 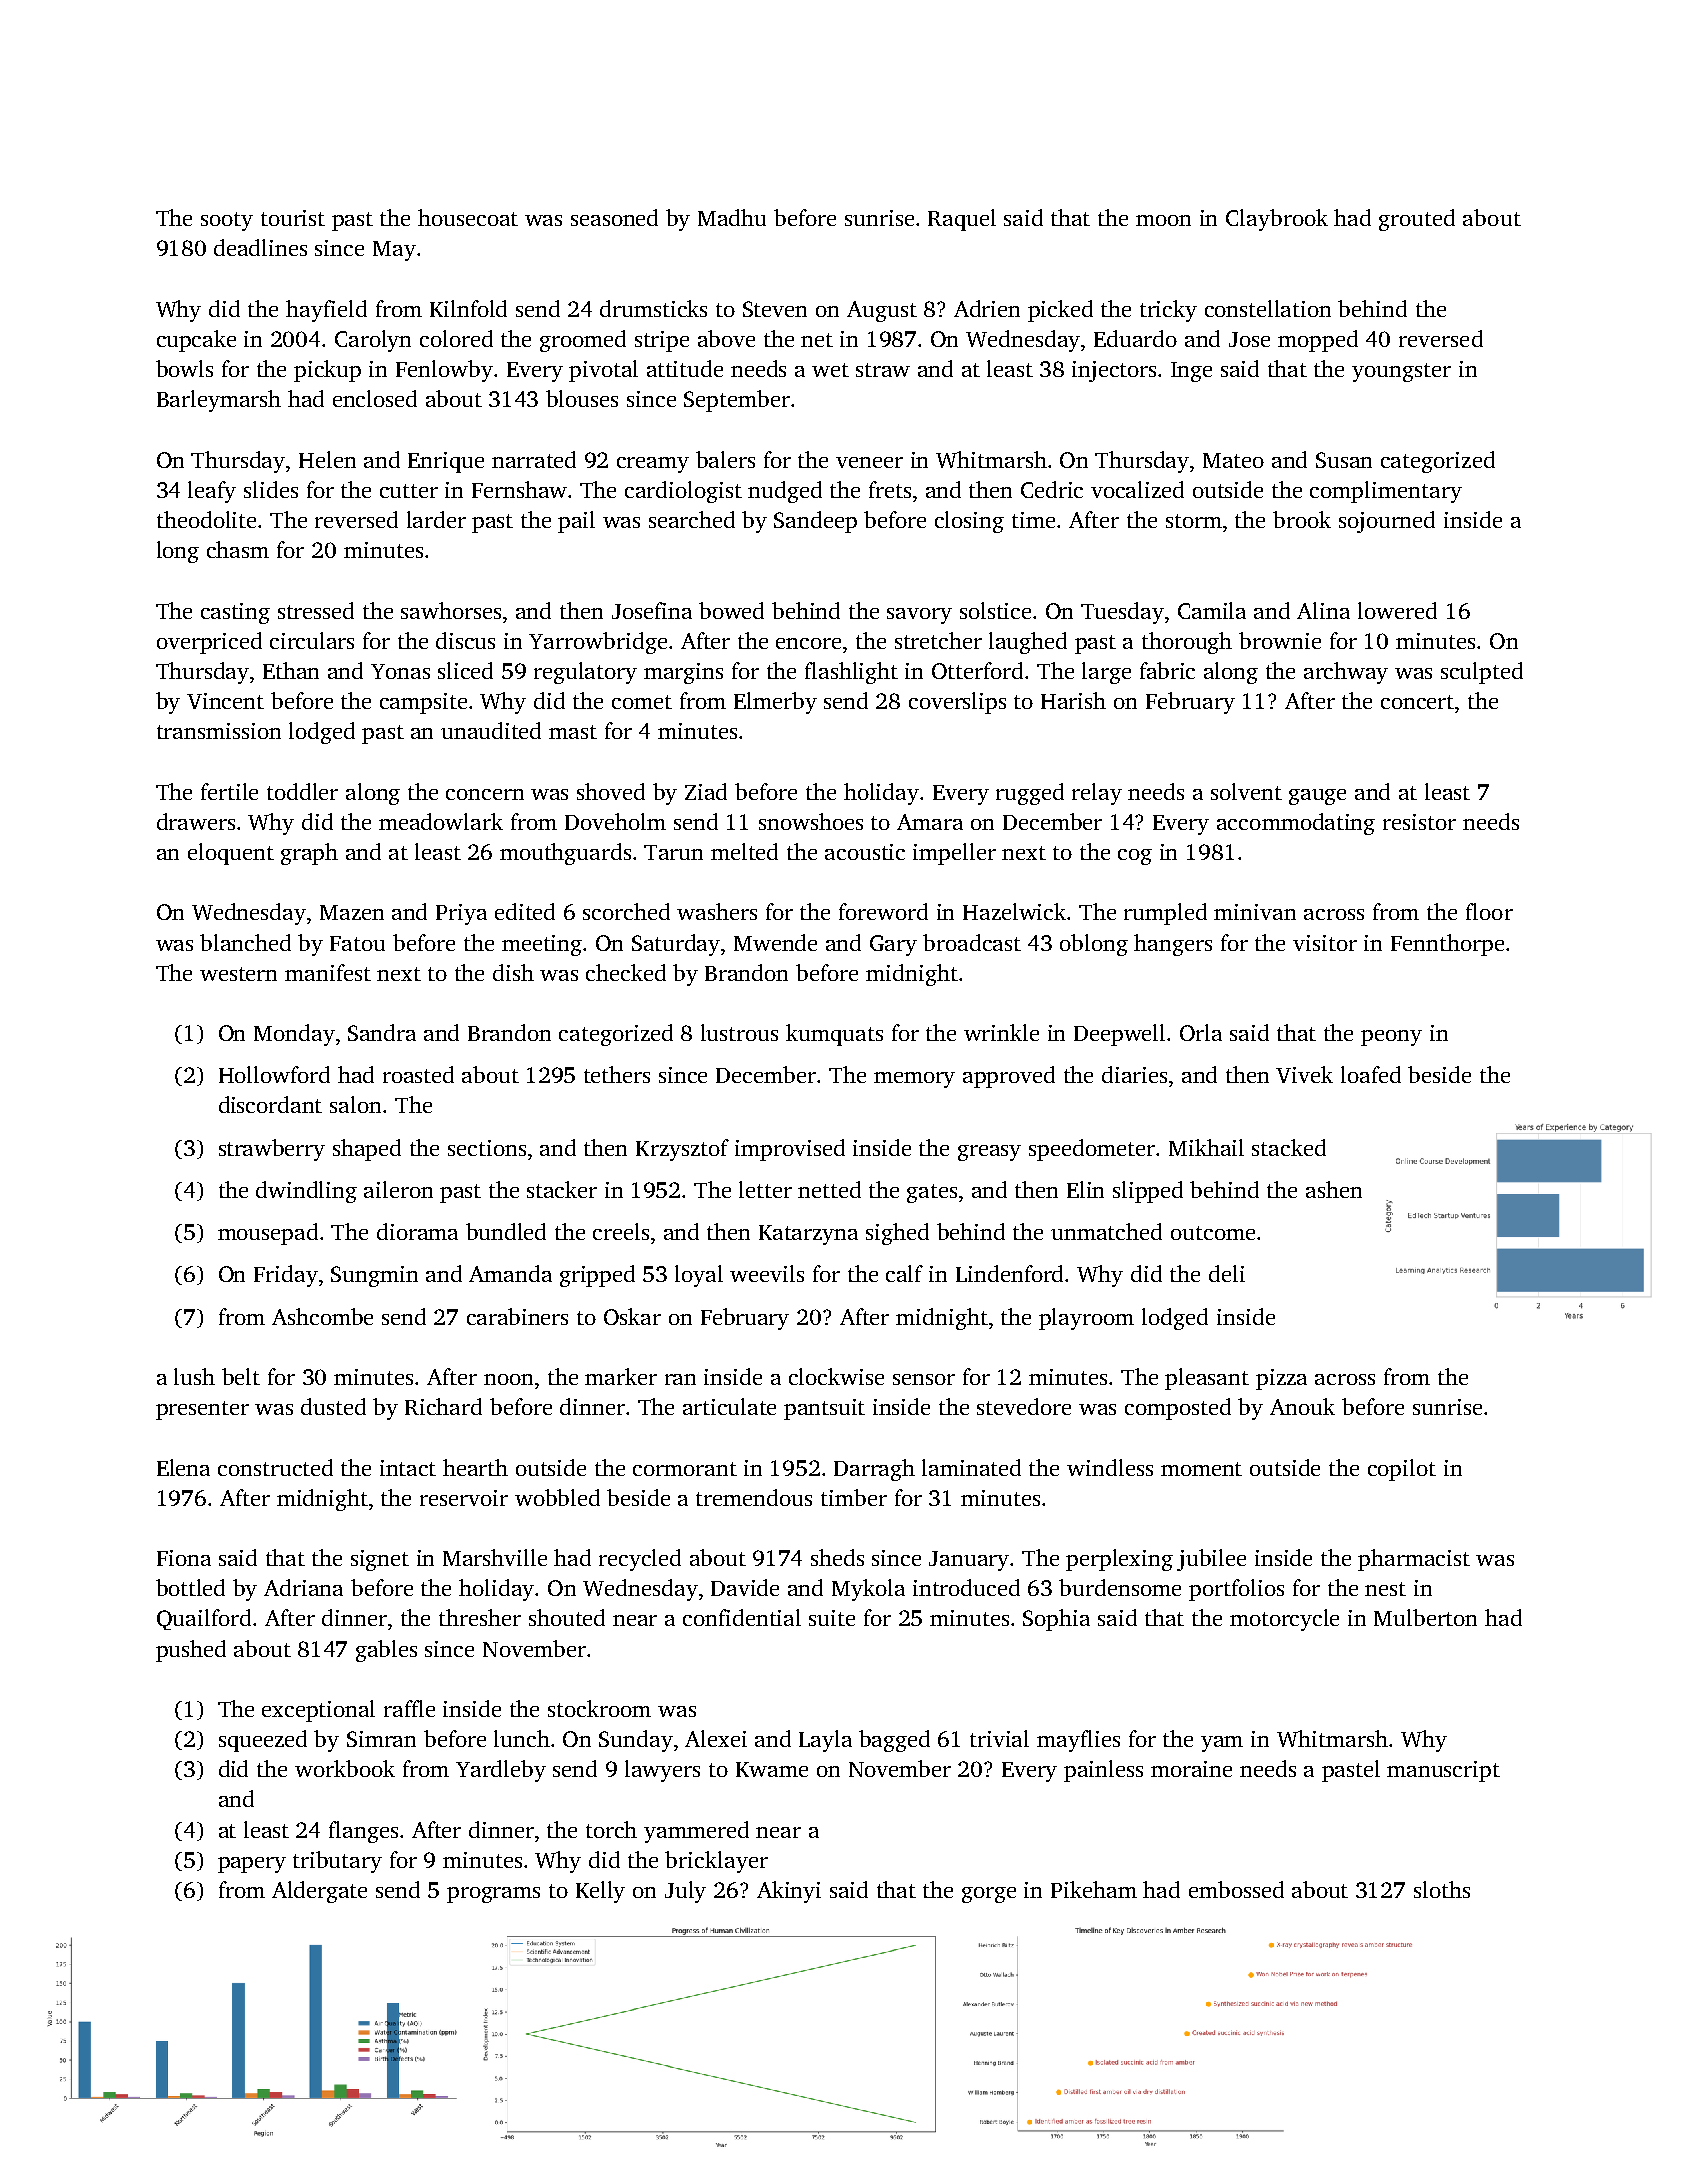 What do you see at coordinates (1417, 220) in the screenshot?
I see `grouted` at bounding box center [1417, 220].
